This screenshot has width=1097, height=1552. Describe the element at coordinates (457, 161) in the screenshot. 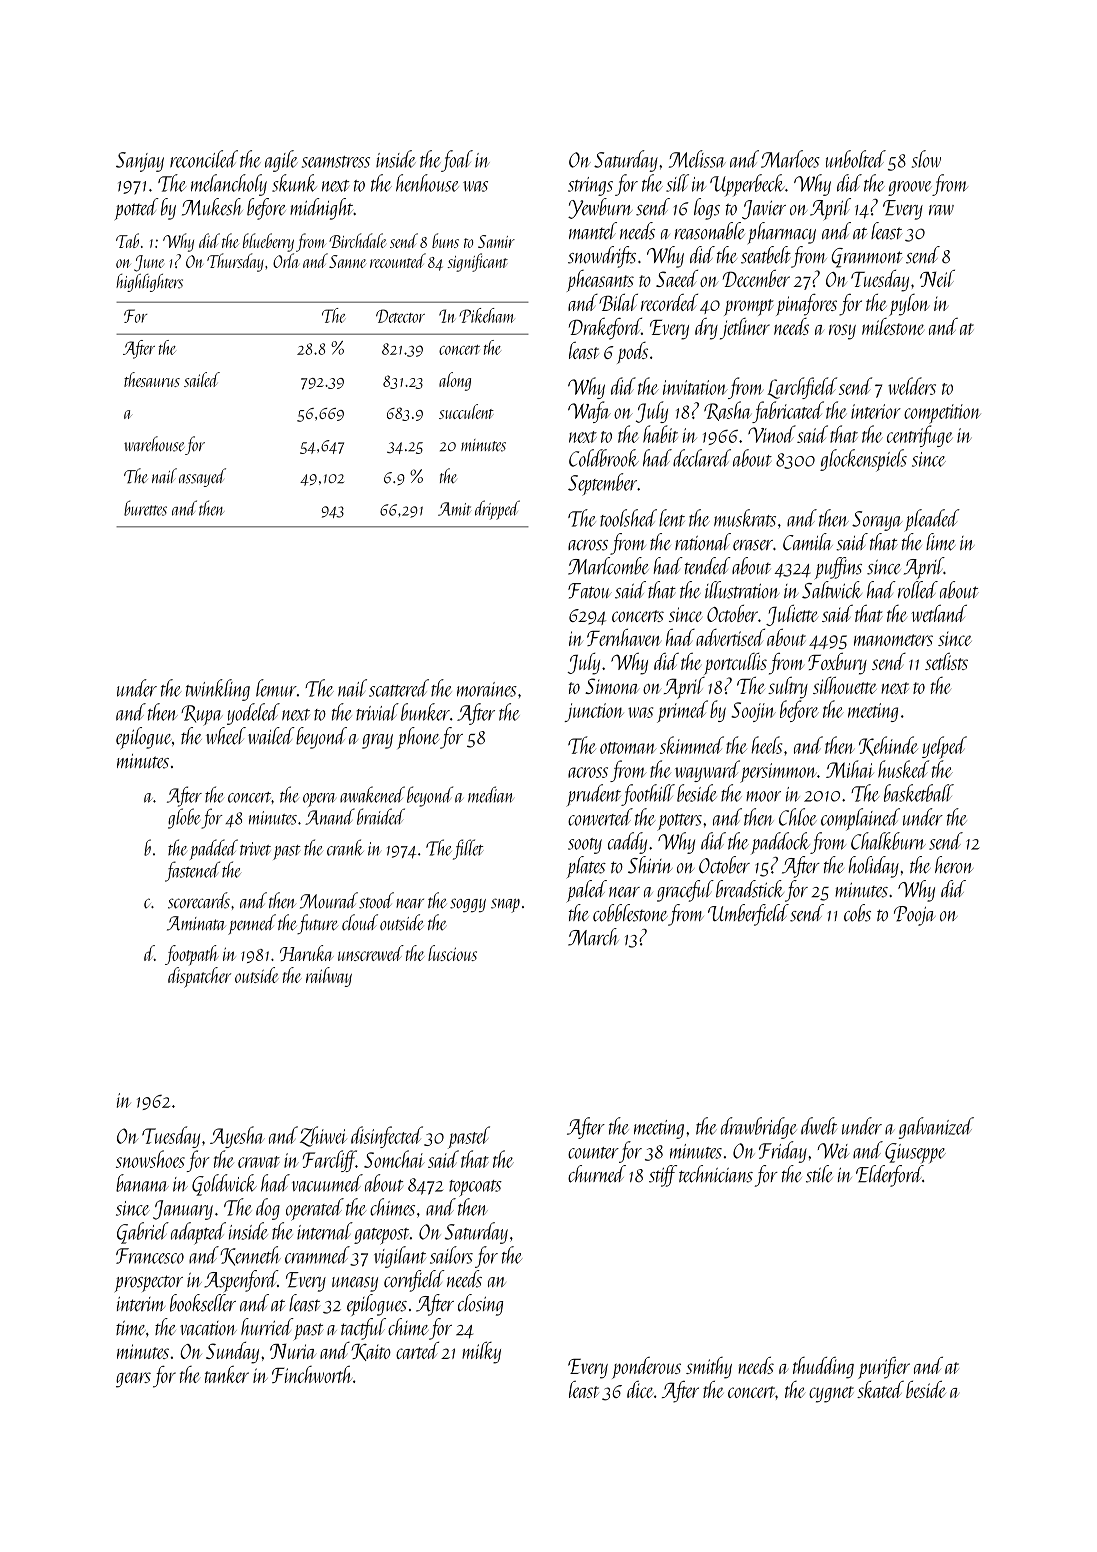

I see `foal` at that location.
